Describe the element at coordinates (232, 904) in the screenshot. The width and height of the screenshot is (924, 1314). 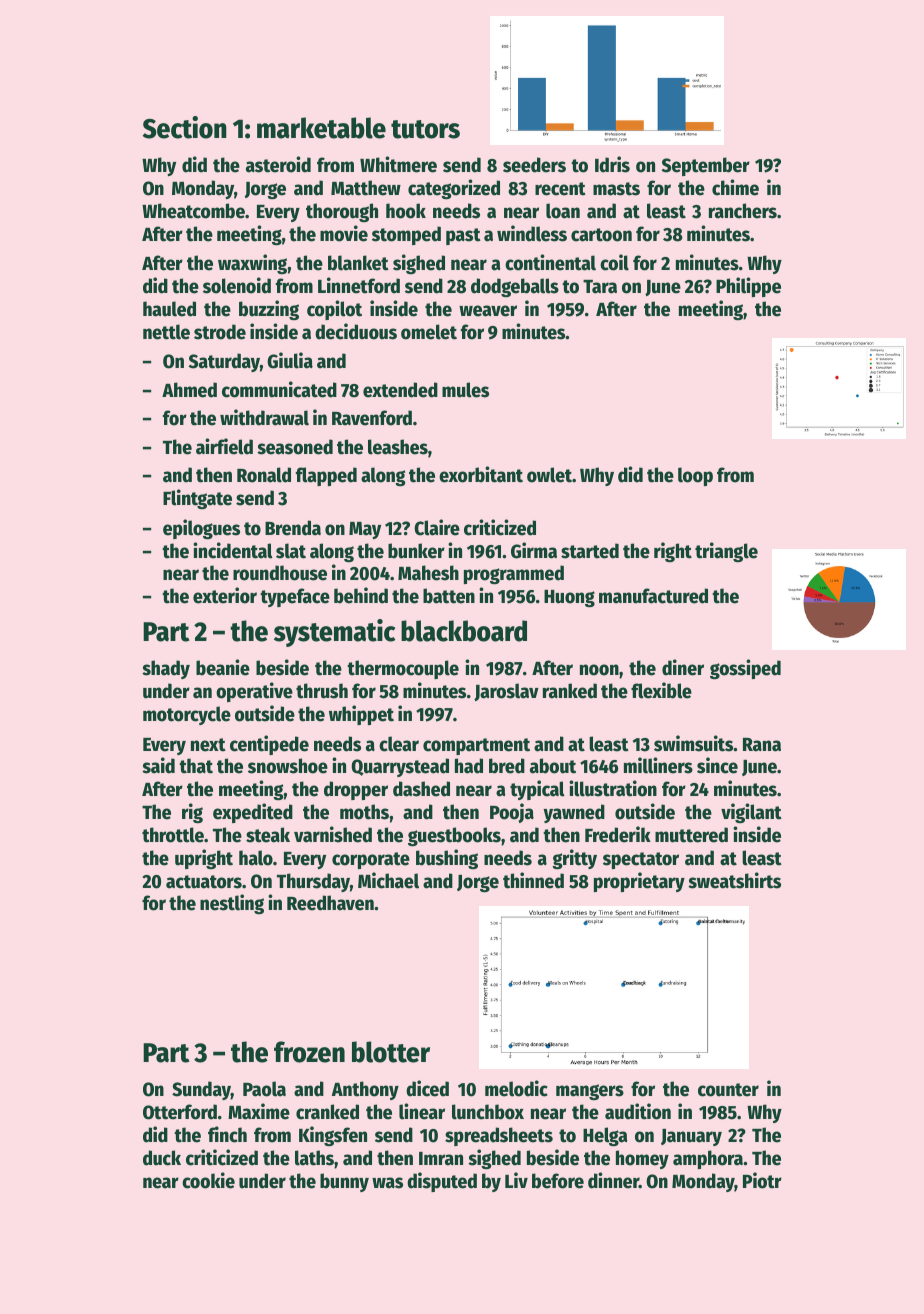
I see `nestling` at that location.
